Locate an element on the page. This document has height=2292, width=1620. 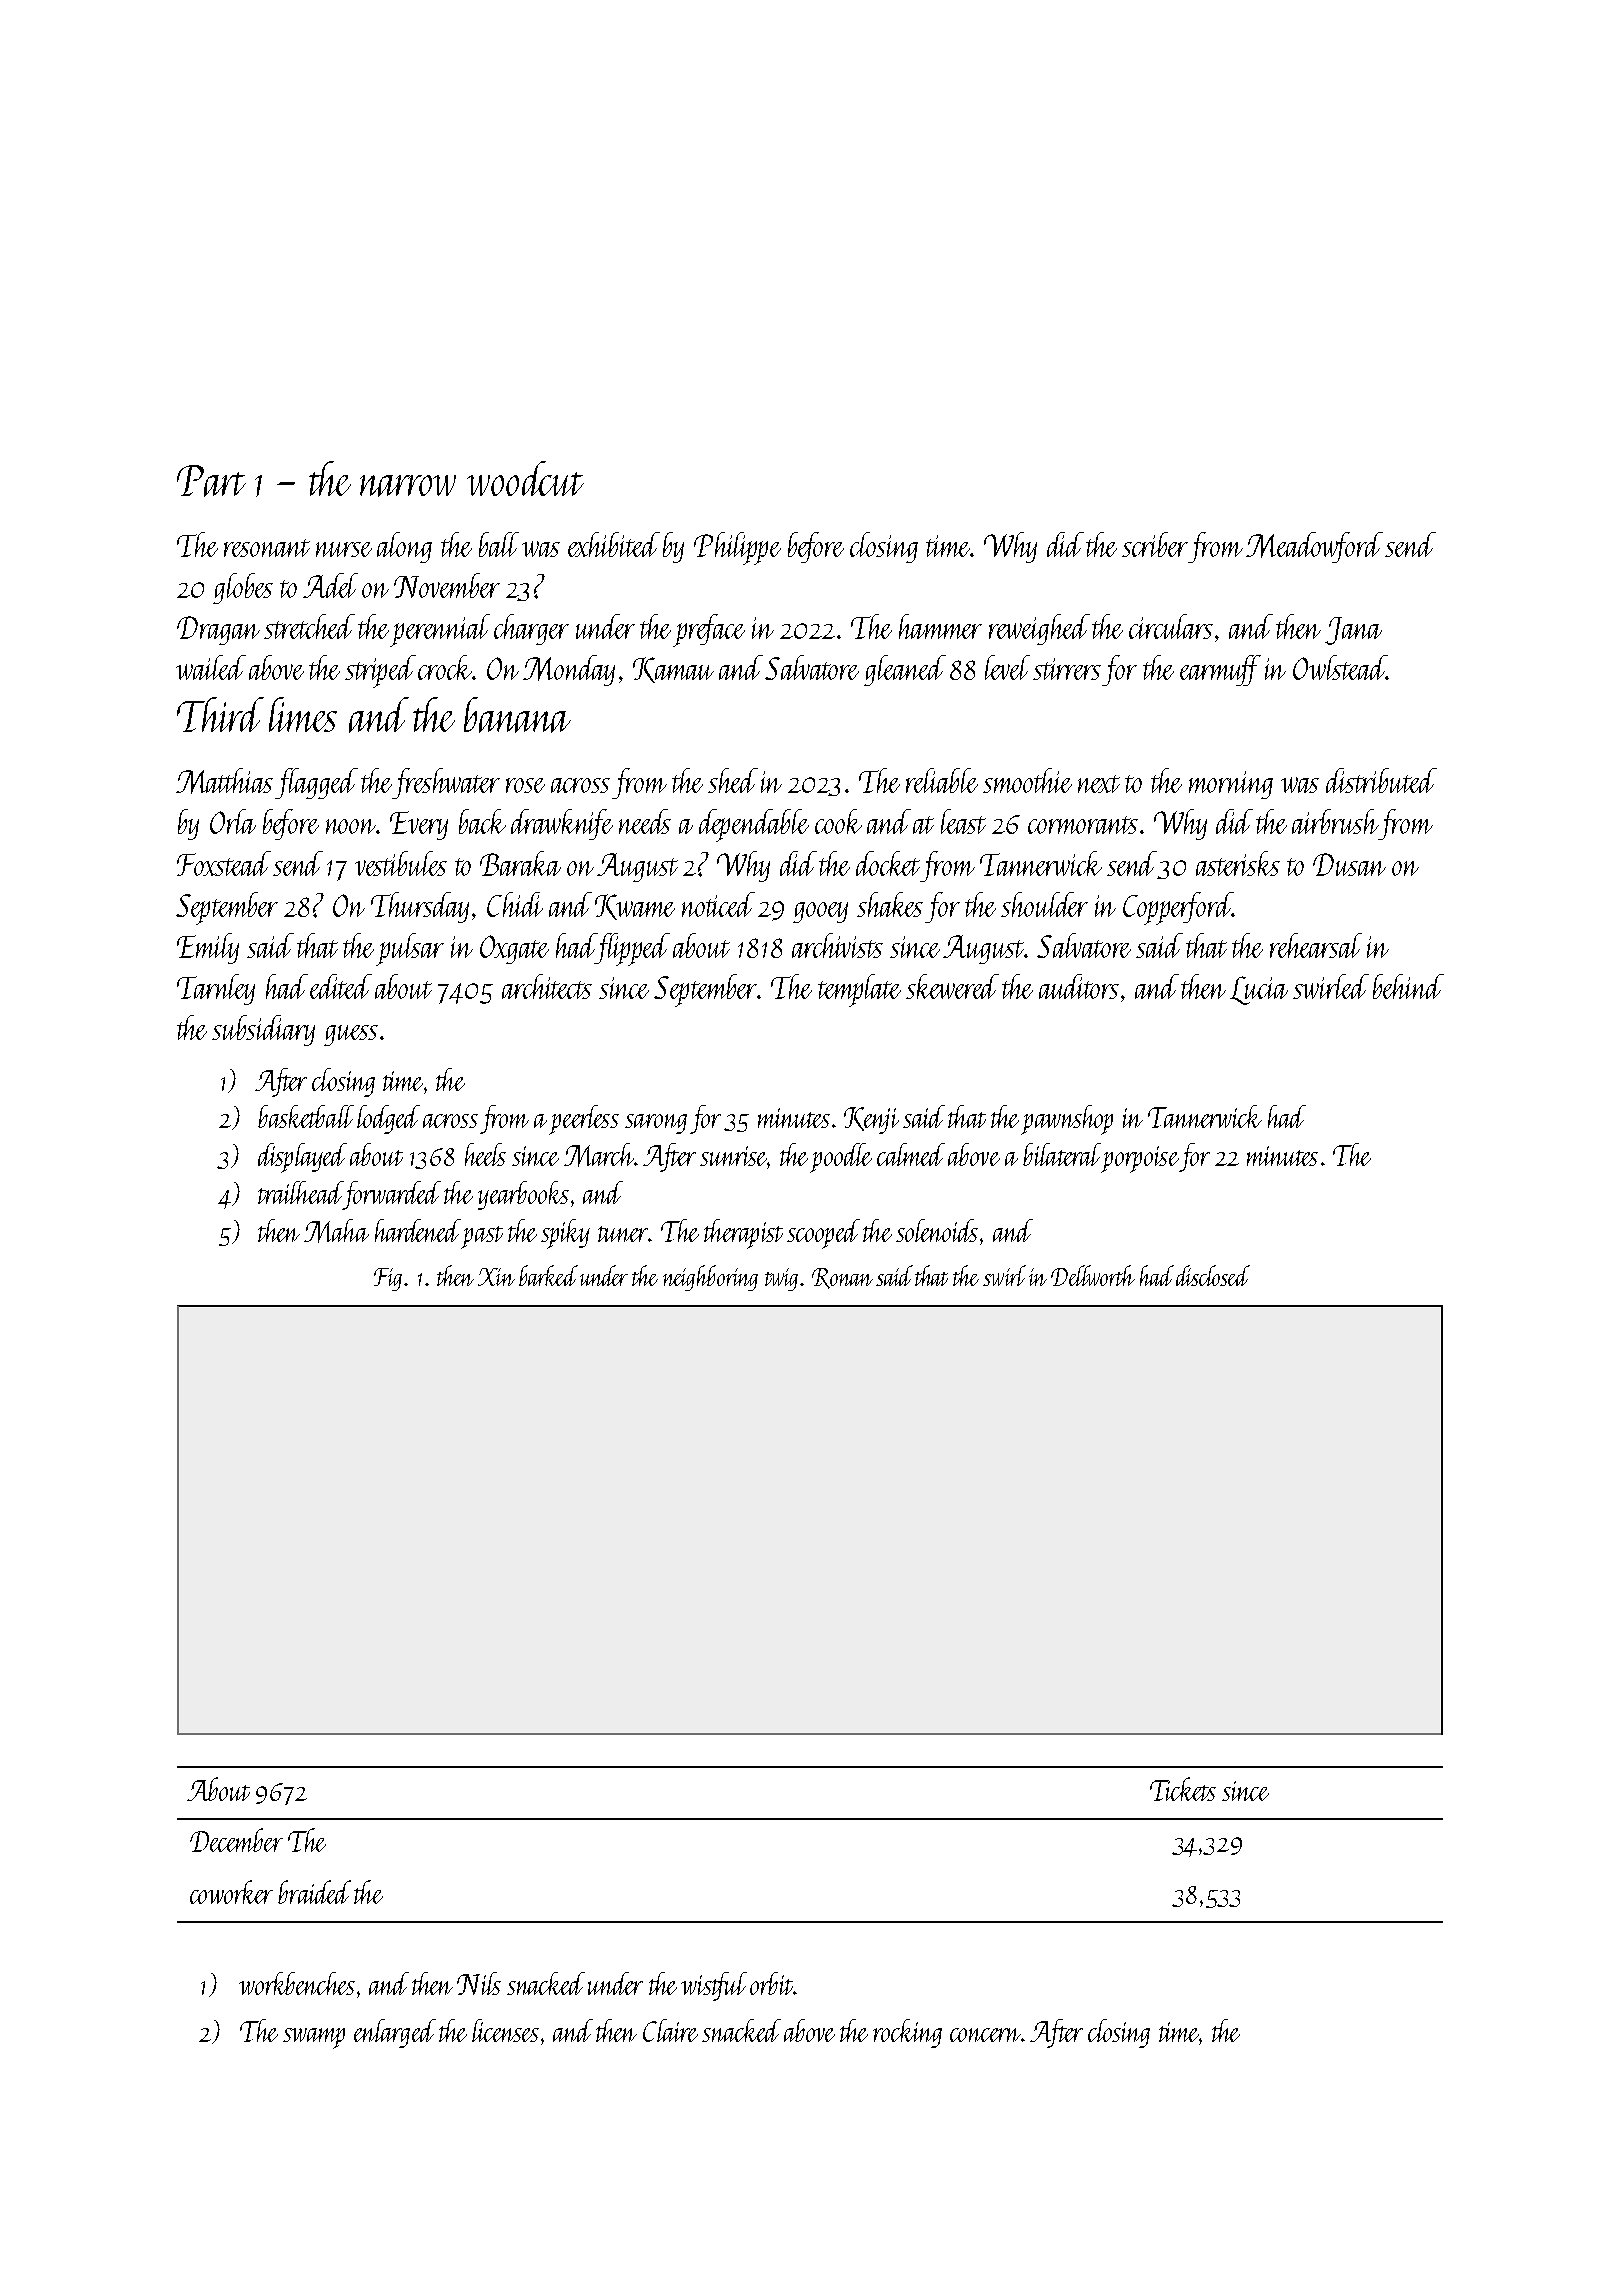
Part is located at coordinates (211, 481).
